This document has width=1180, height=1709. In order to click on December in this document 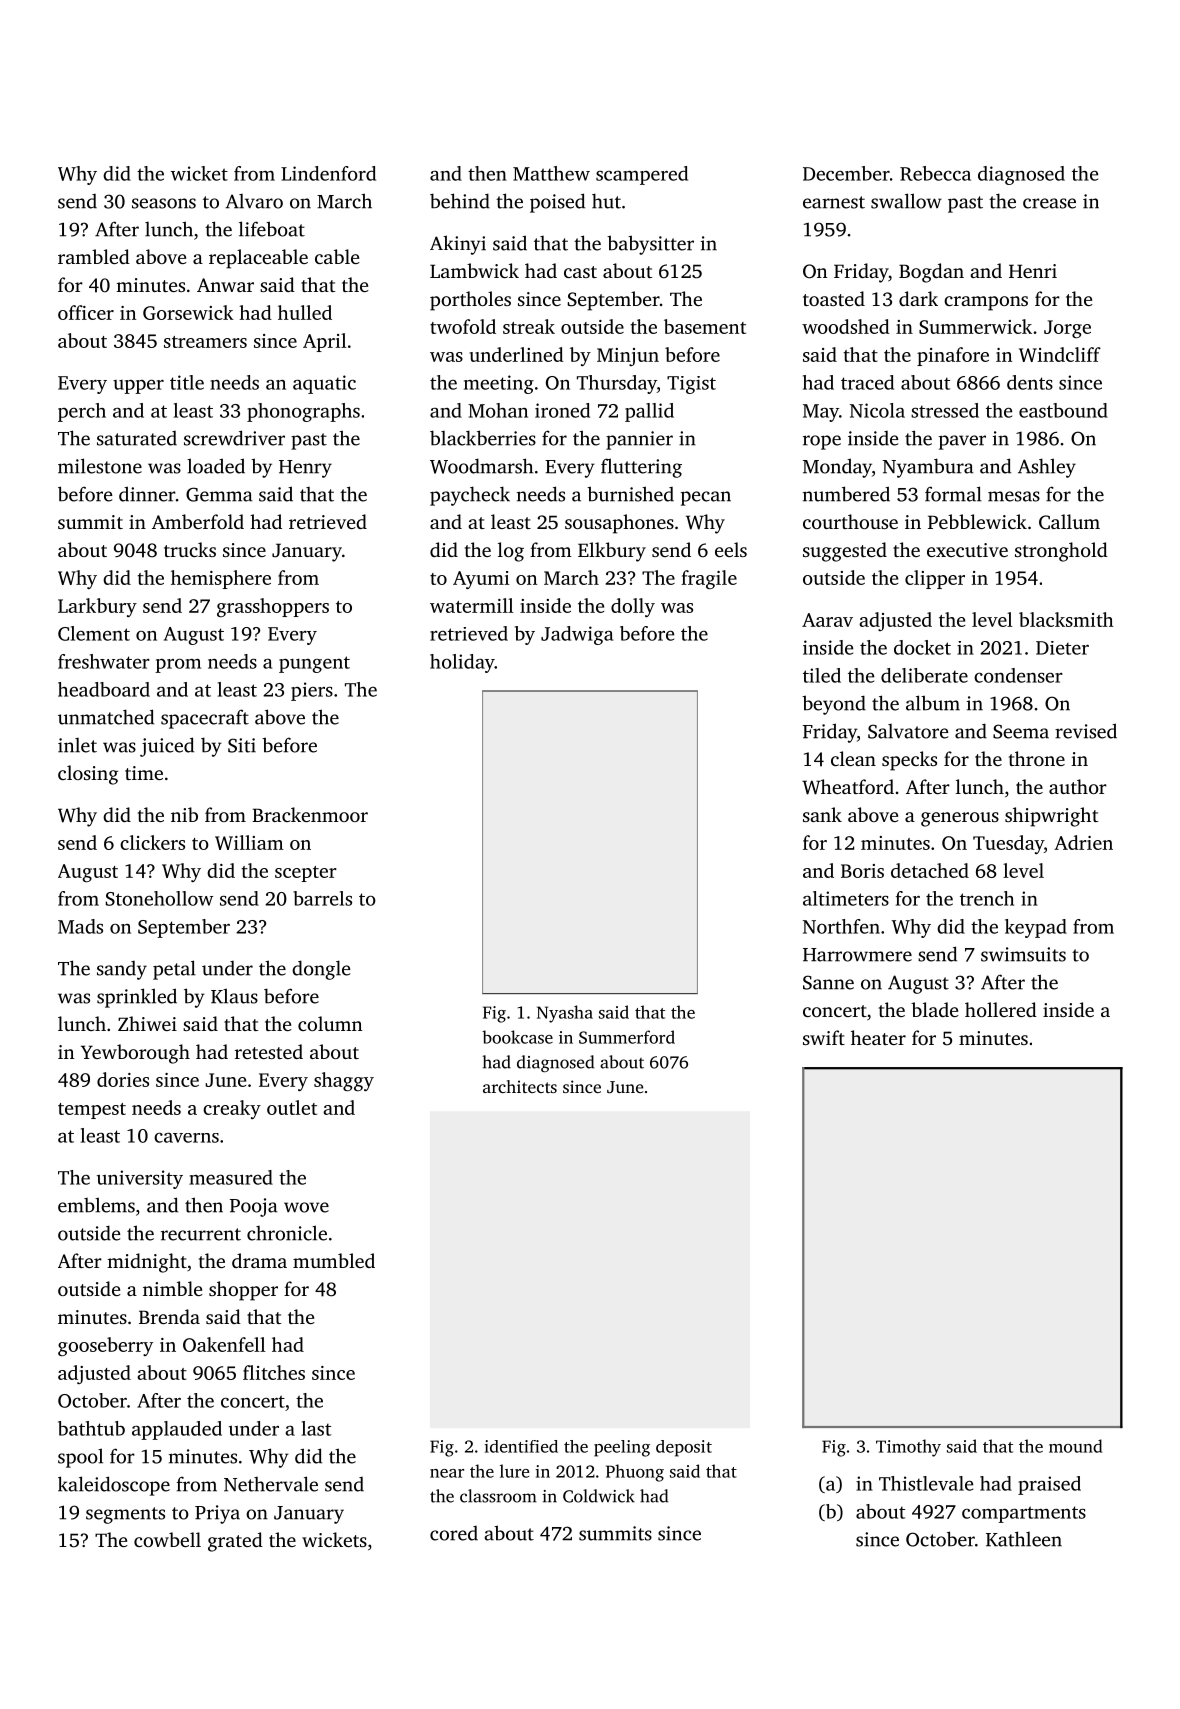, I will do `click(846, 173)`.
